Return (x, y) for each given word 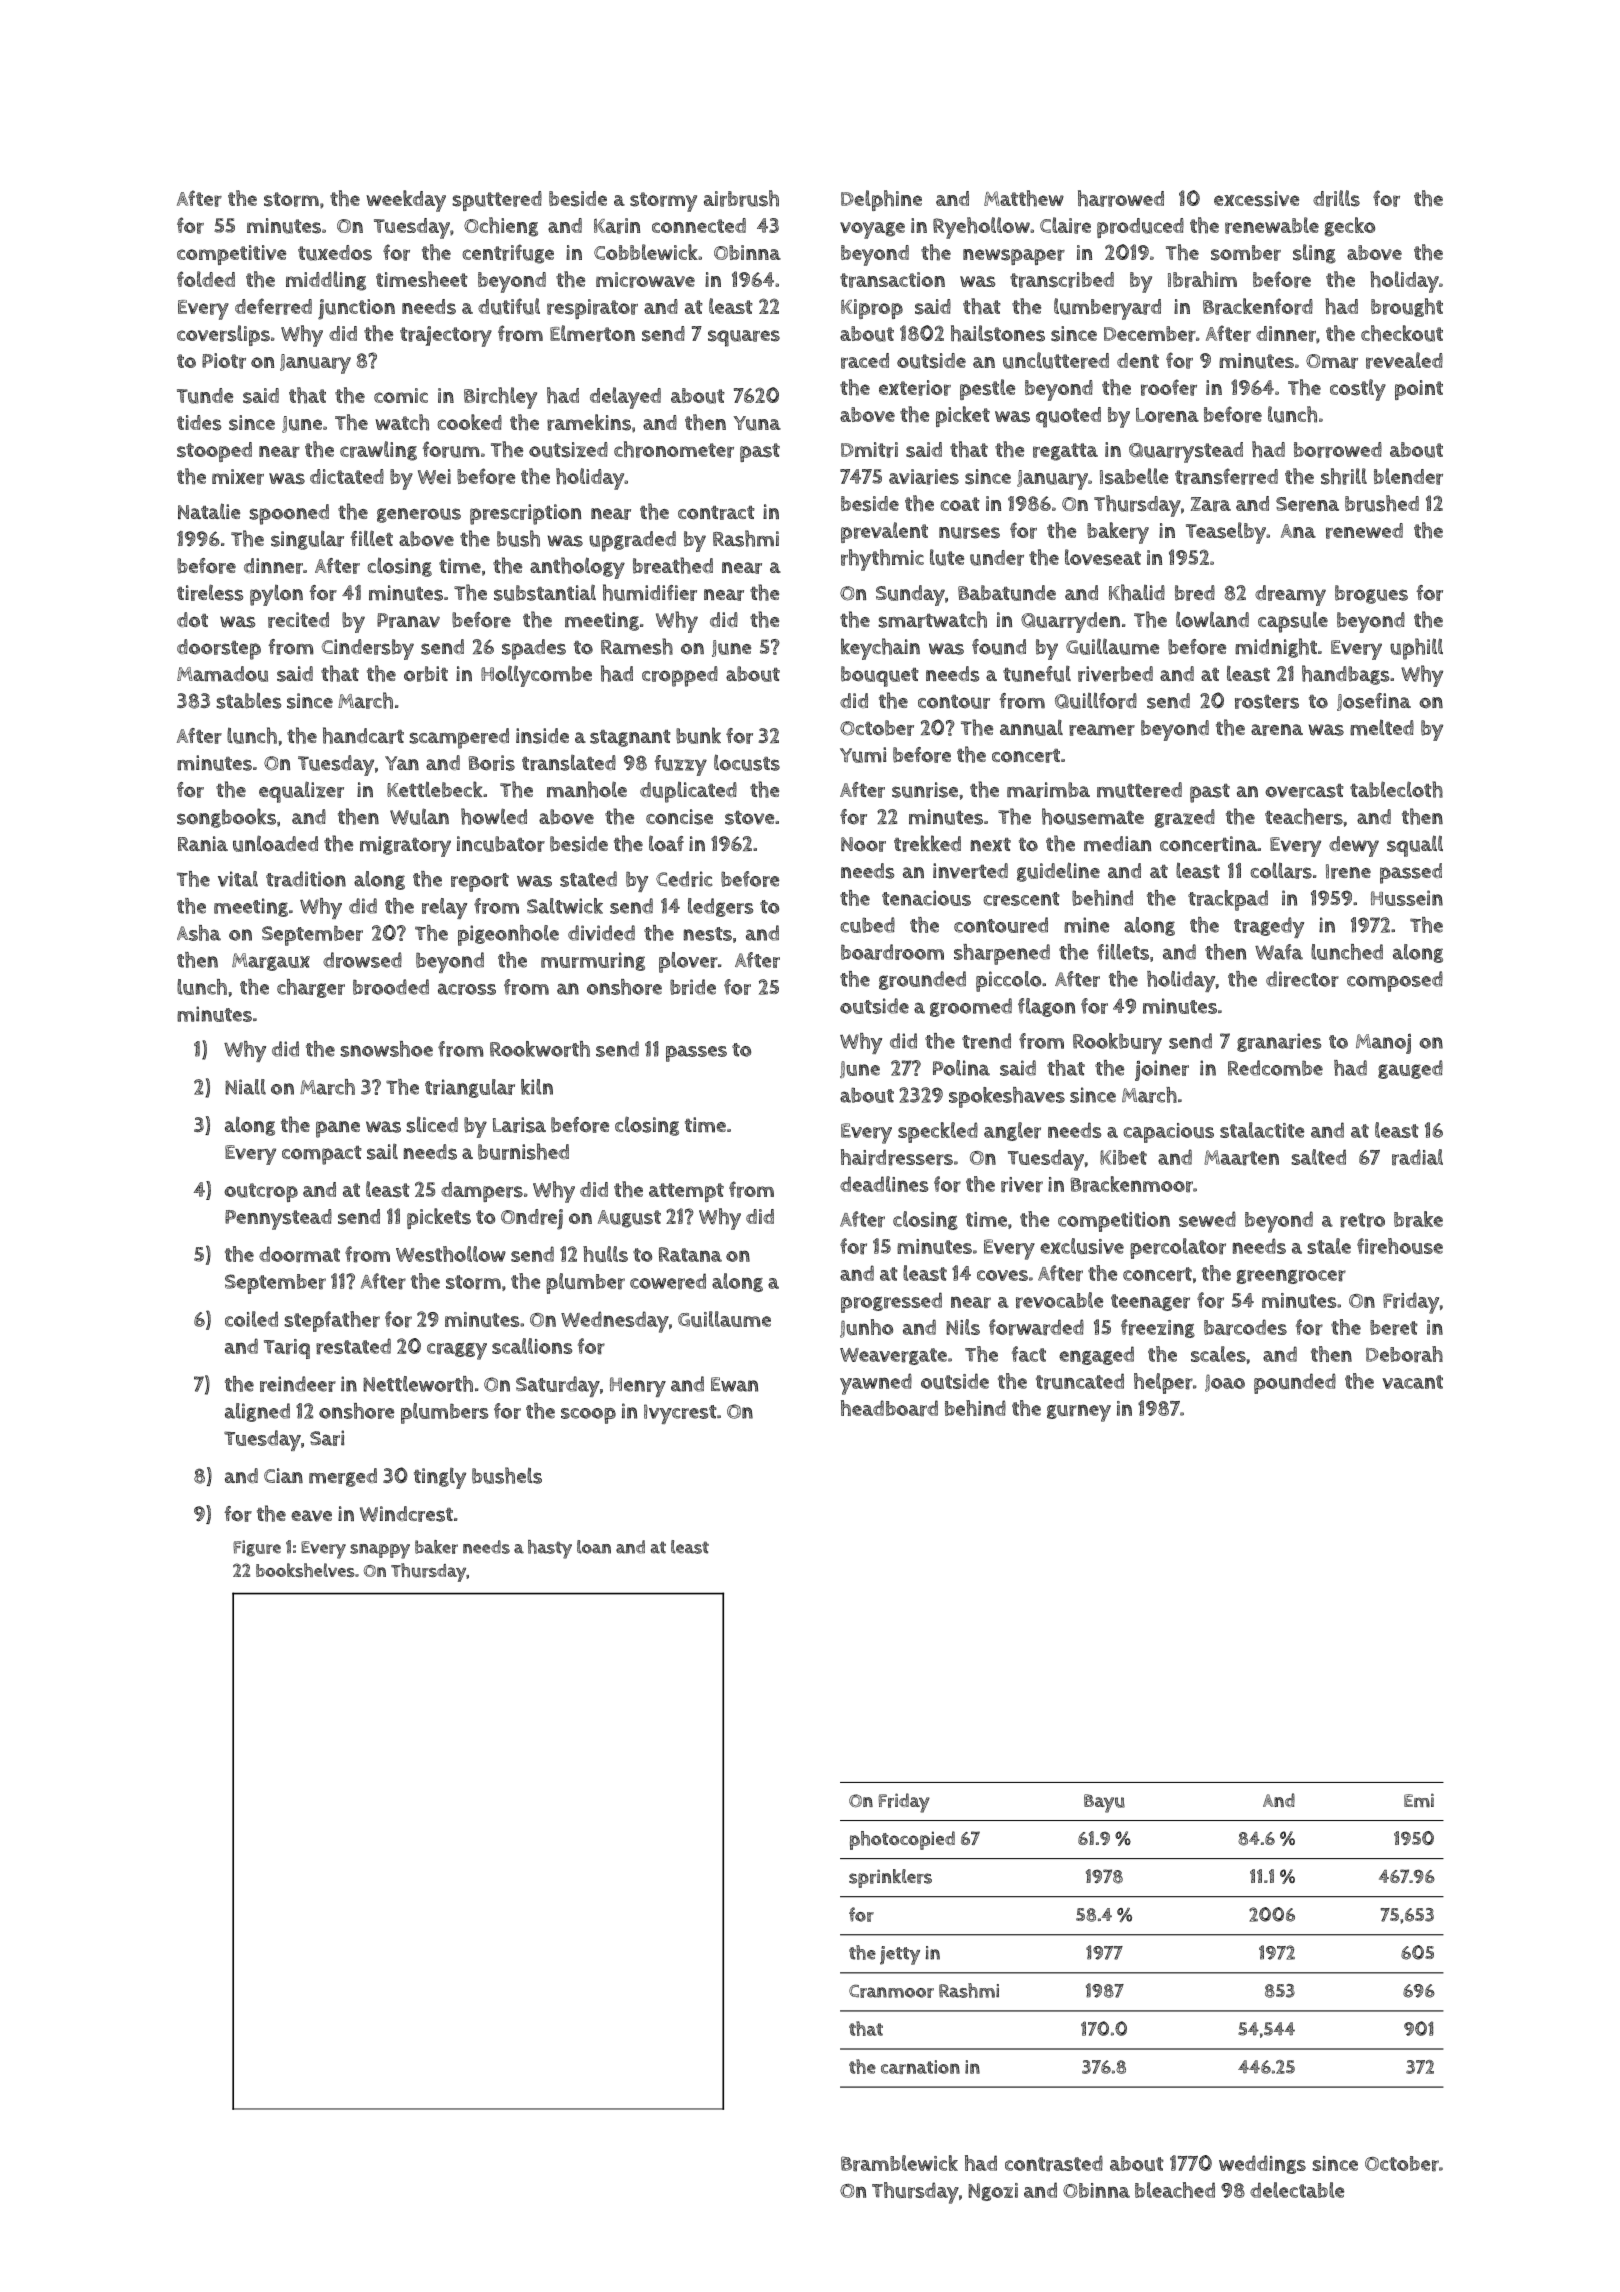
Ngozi (993, 2192)
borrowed (1338, 450)
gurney (1079, 1413)
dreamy (1290, 595)
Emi (1419, 1800)
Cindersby (368, 649)
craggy (457, 1351)
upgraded (632, 541)
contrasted (1054, 2163)
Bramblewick (899, 2163)
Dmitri (869, 450)
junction (356, 309)
